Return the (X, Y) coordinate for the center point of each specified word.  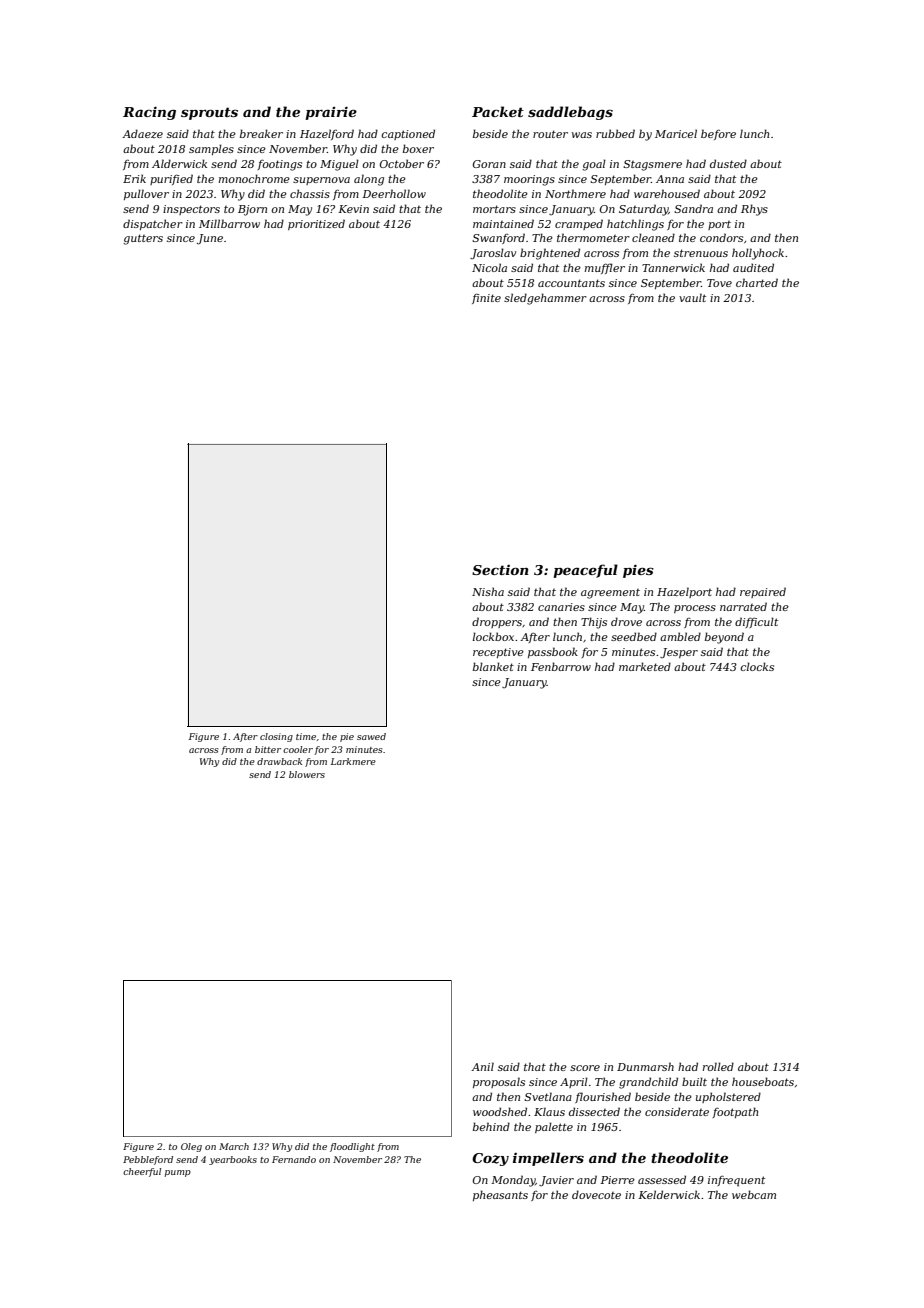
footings (279, 165)
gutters (143, 239)
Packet (498, 111)
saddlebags (570, 113)
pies (638, 571)
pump (177, 1173)
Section (500, 570)
